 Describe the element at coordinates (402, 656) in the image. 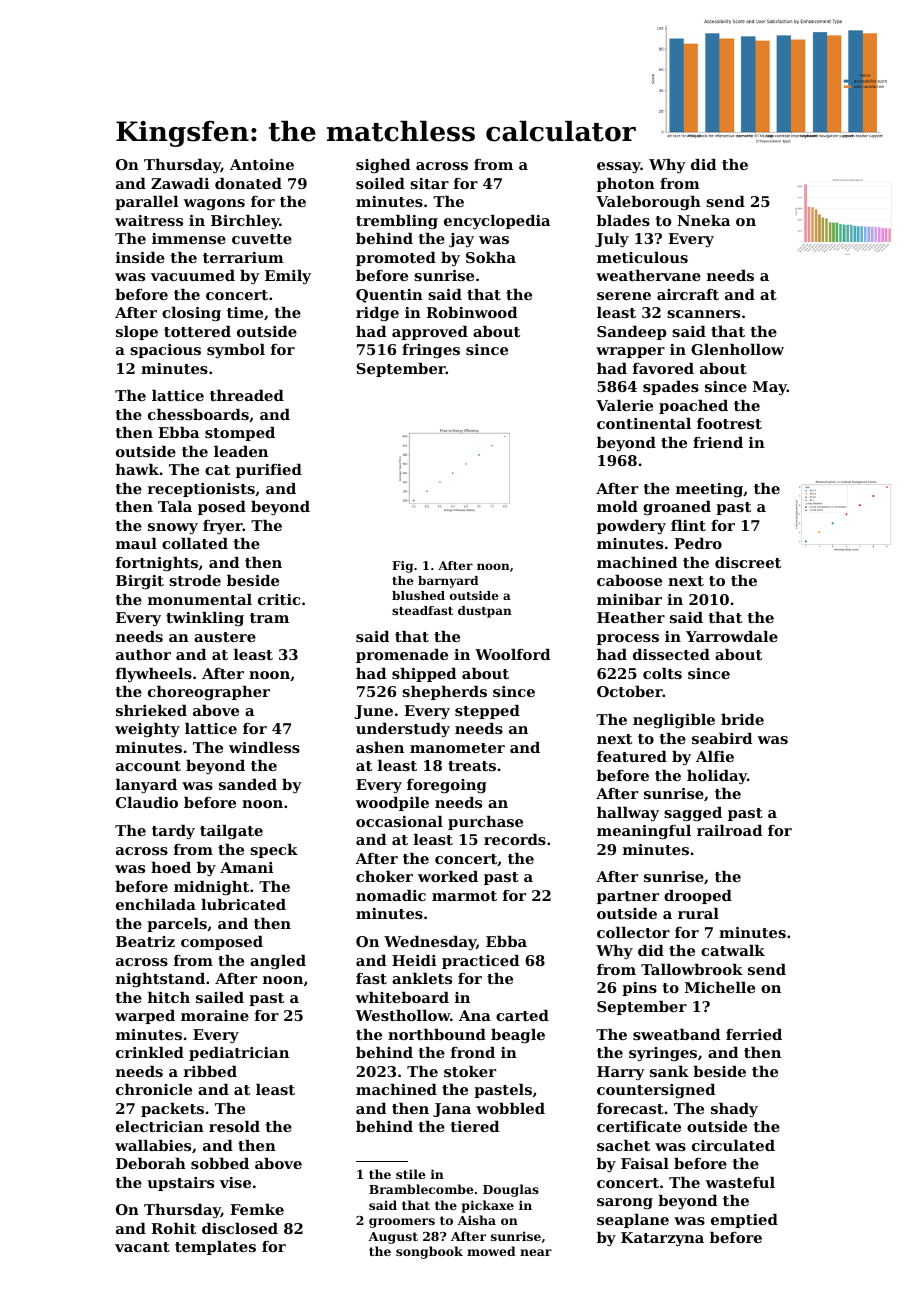

I see `promenade` at that location.
